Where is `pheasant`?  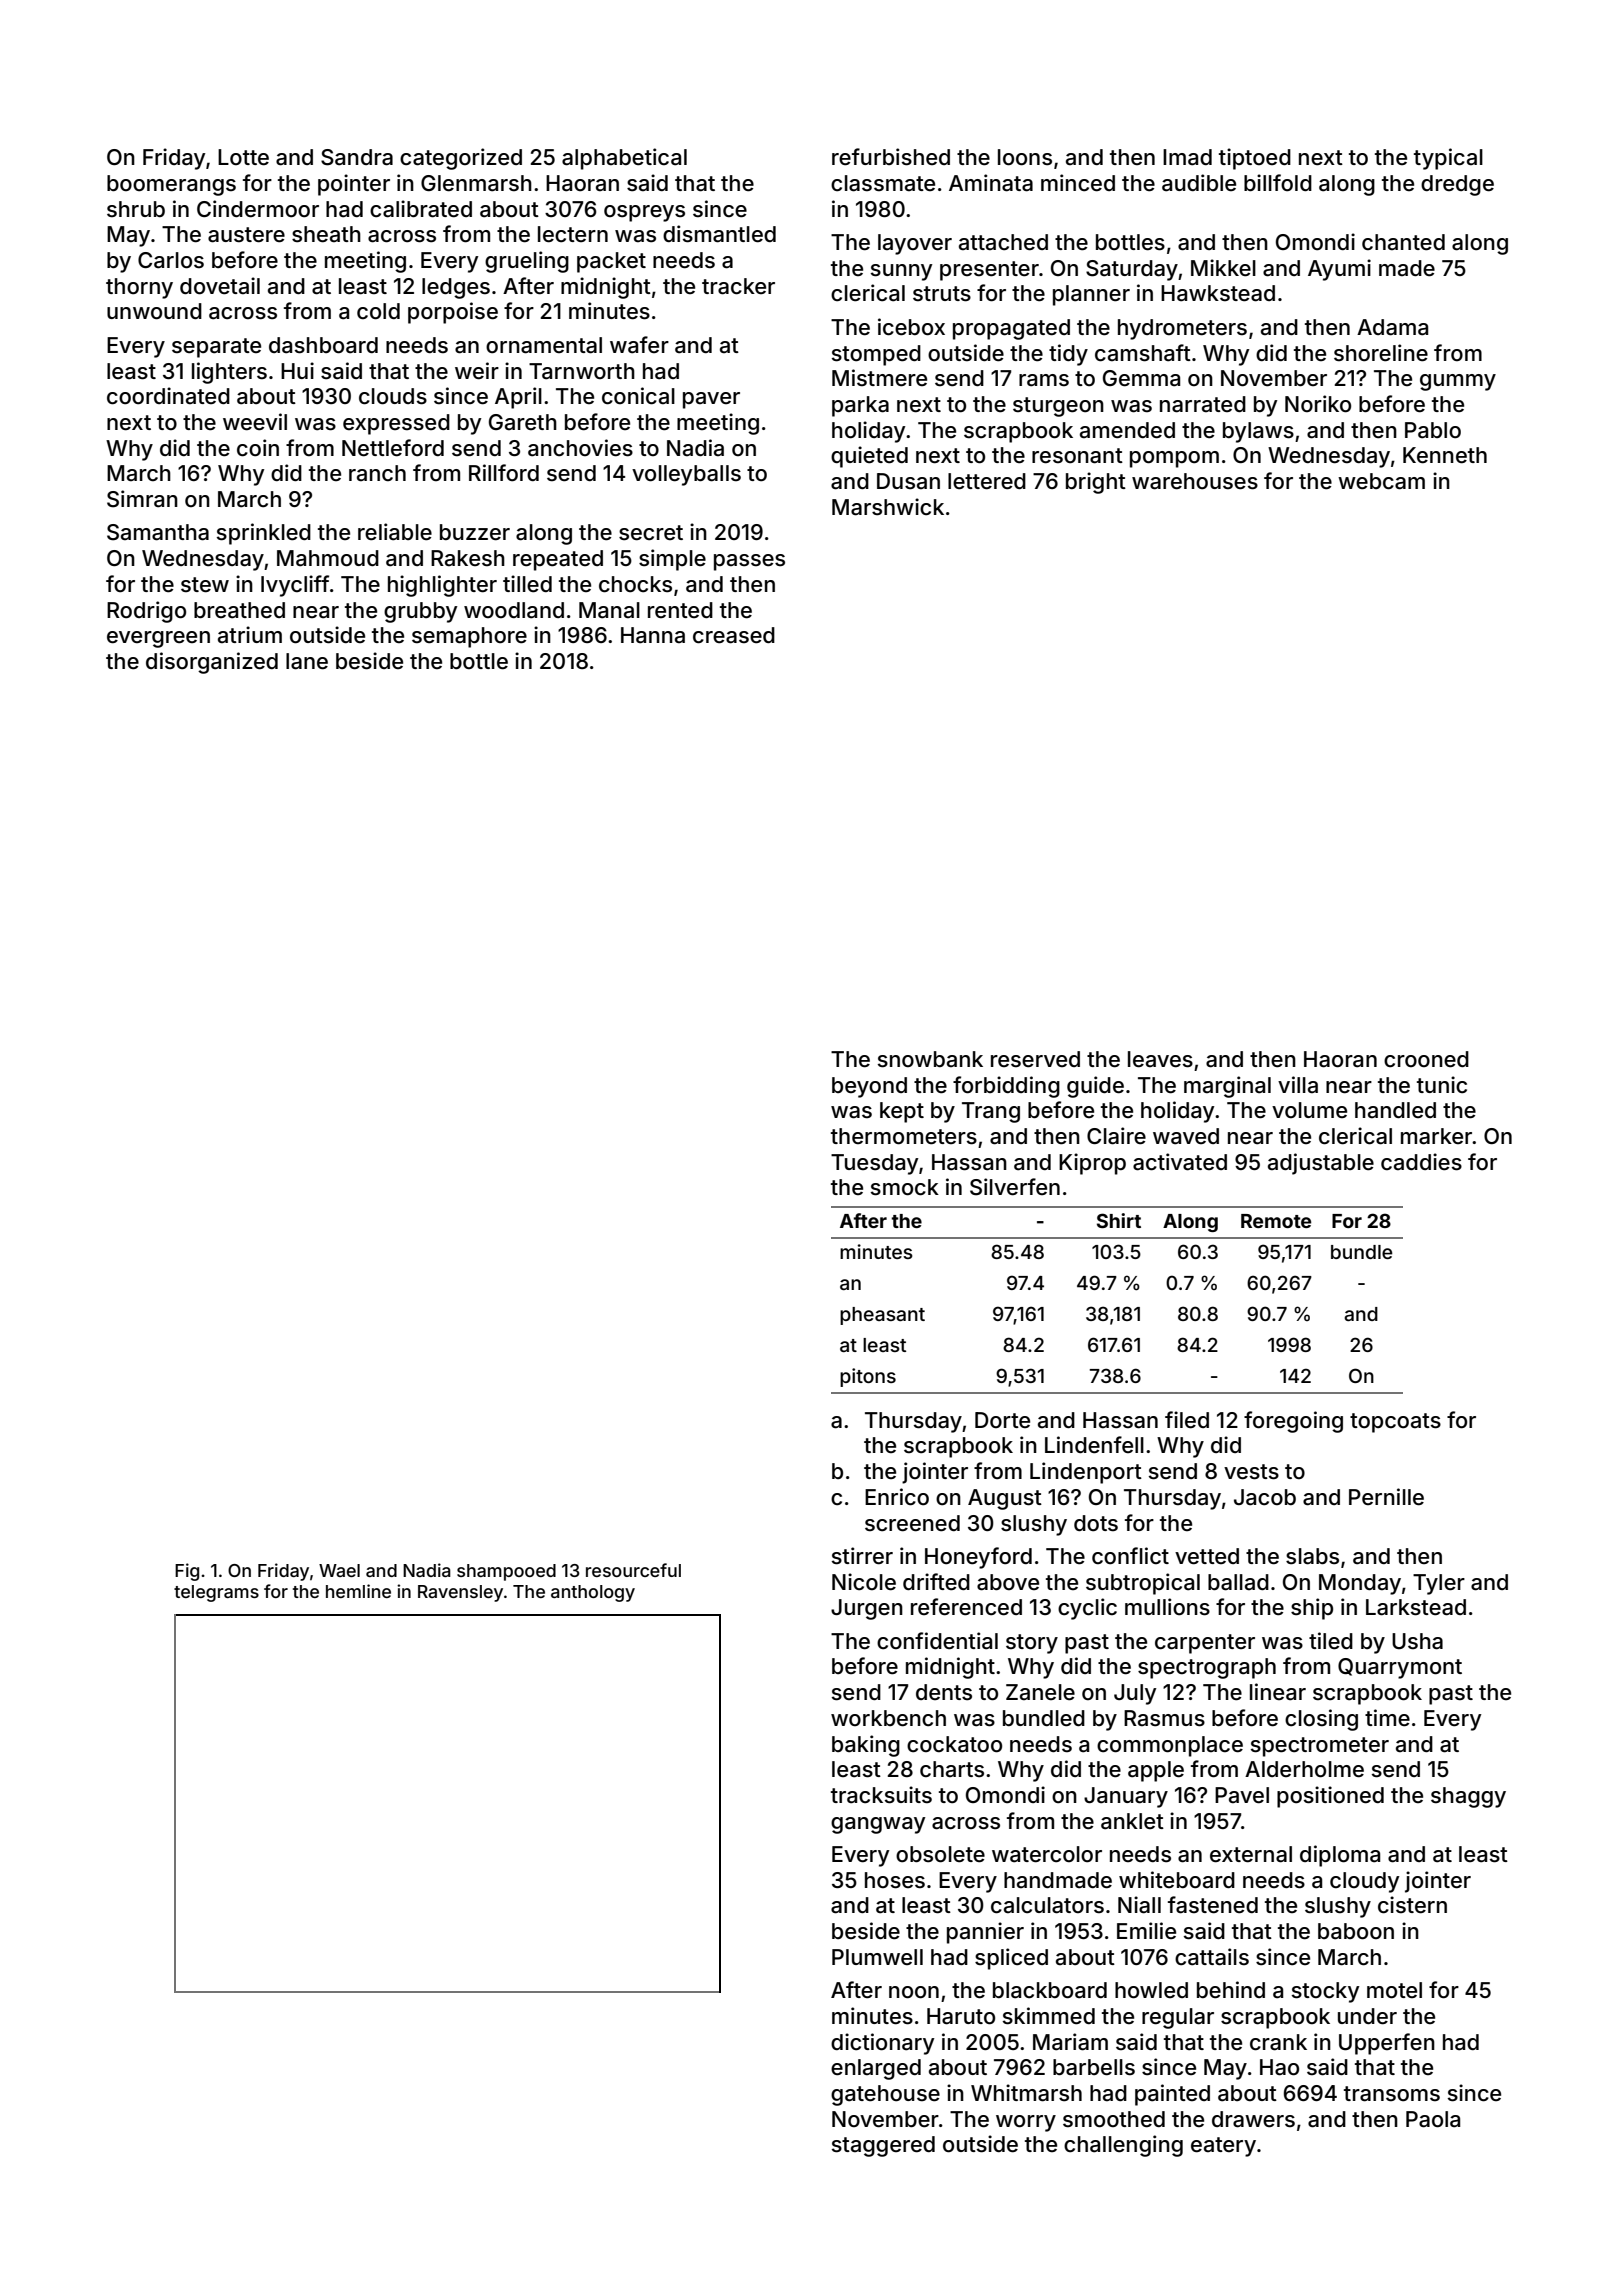
pheasant is located at coordinates (882, 1316).
